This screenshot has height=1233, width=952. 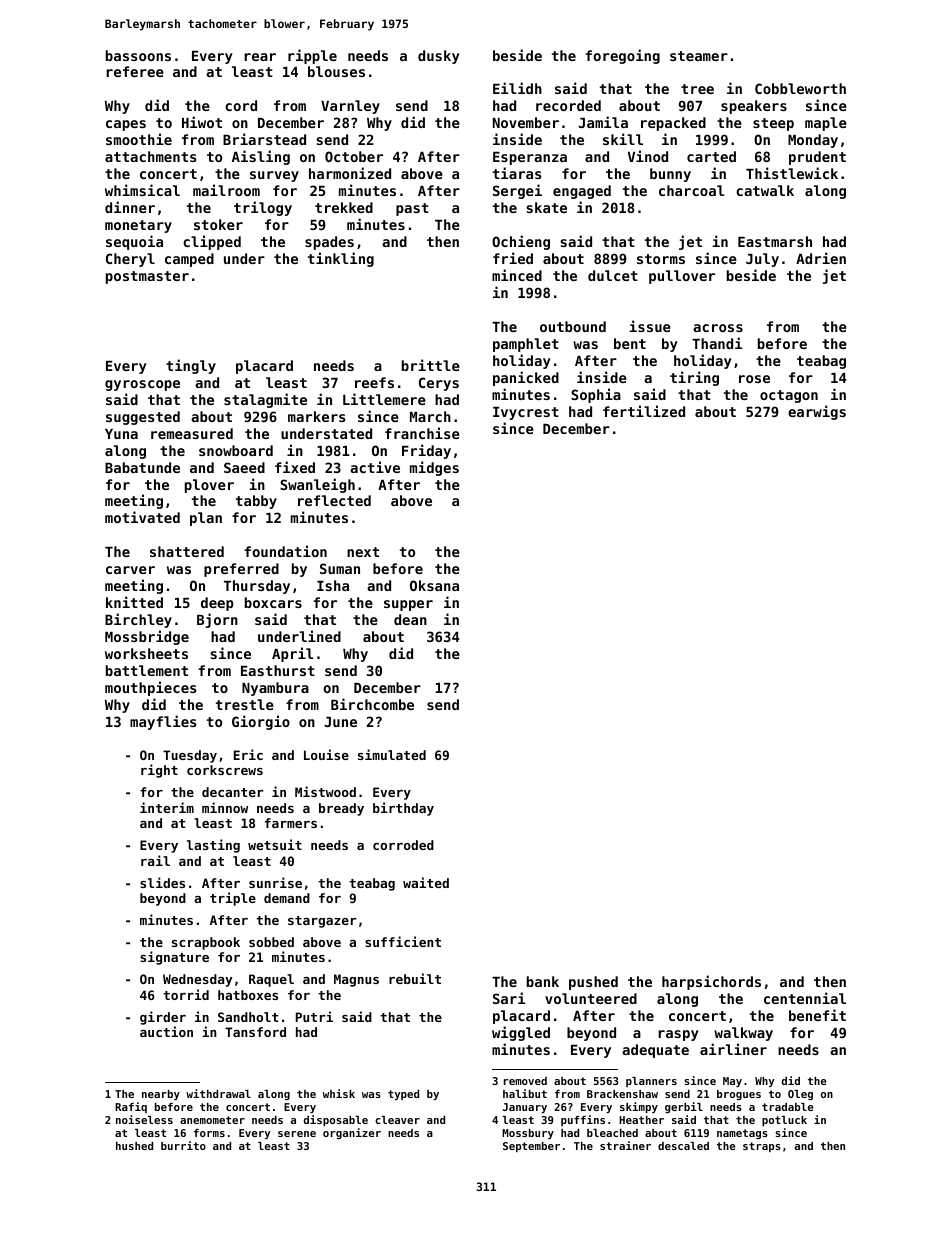 What do you see at coordinates (271, 942) in the screenshot?
I see `sobbed` at bounding box center [271, 942].
